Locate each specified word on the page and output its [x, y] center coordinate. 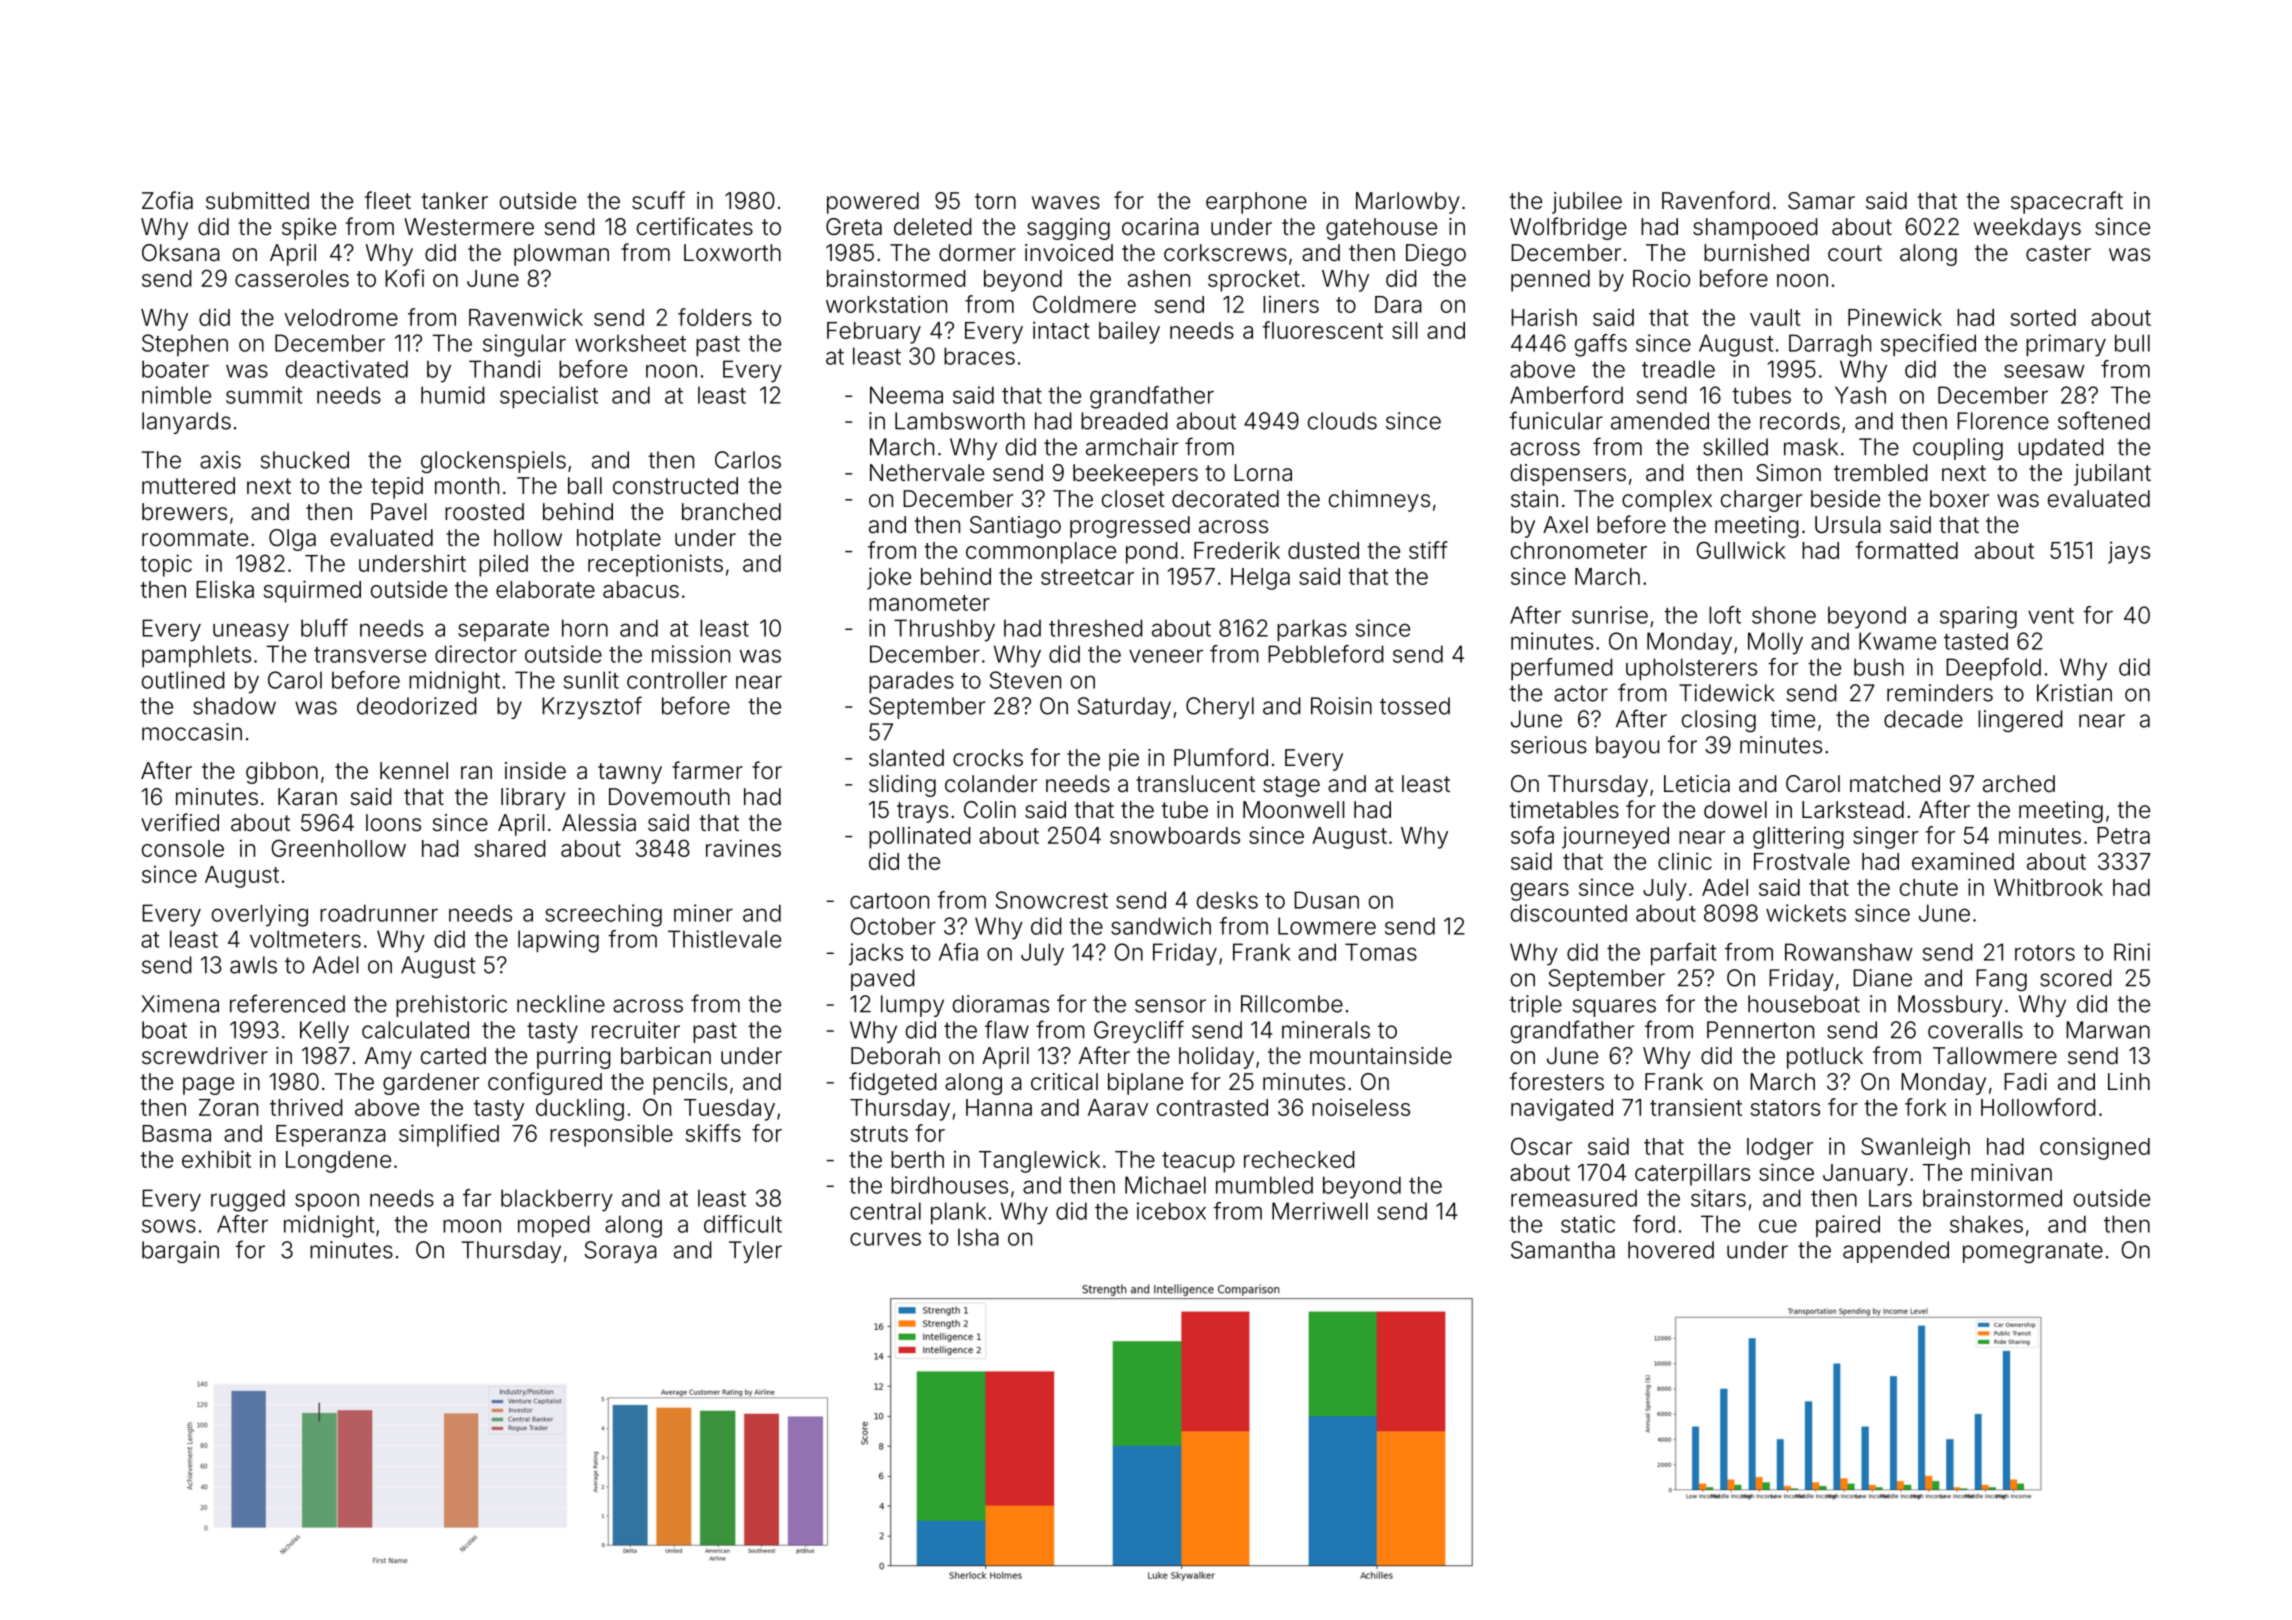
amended [1660, 421]
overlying [260, 915]
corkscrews [1225, 253]
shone [1784, 615]
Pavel [398, 512]
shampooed [1755, 229]
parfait [1683, 954]
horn [585, 628]
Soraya [621, 1252]
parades [911, 682]
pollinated [919, 838]
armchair [1132, 447]
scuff [658, 200]
